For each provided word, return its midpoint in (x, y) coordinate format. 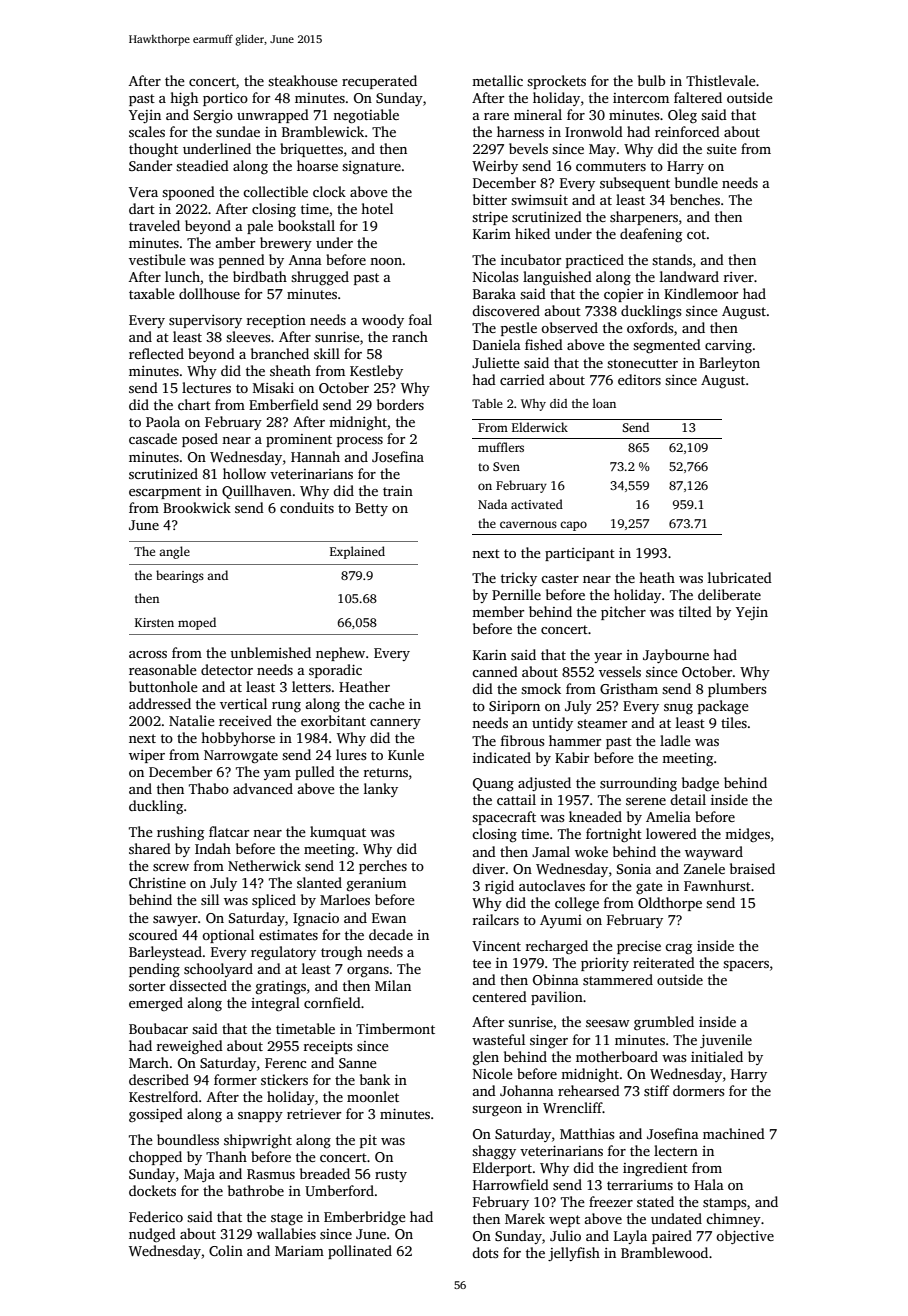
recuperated (379, 82)
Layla (630, 1237)
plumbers (737, 690)
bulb (651, 80)
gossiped (156, 1115)
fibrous (522, 740)
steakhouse (303, 80)
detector (227, 669)
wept (564, 1221)
